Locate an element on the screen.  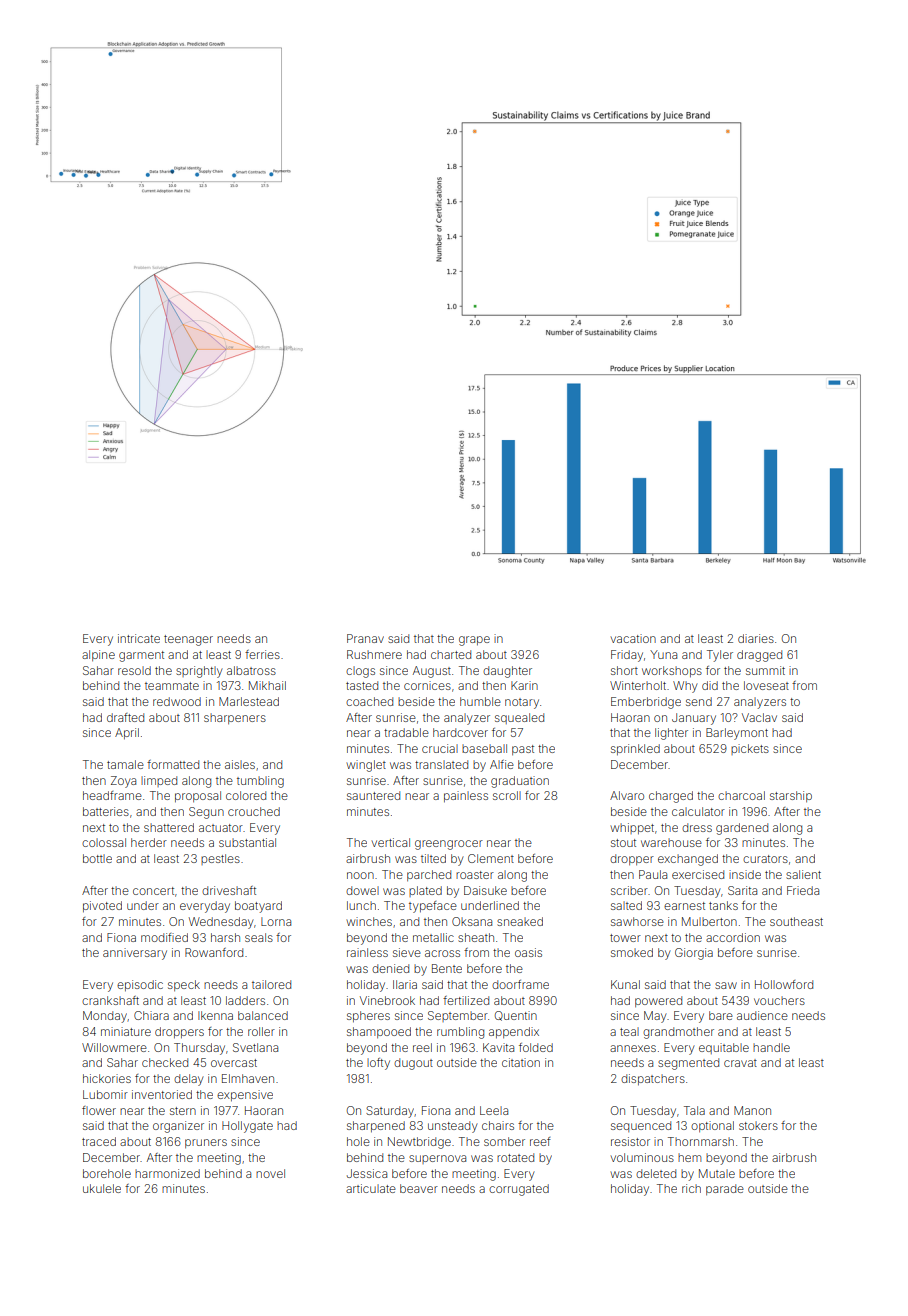
tumbling is located at coordinates (260, 782).
